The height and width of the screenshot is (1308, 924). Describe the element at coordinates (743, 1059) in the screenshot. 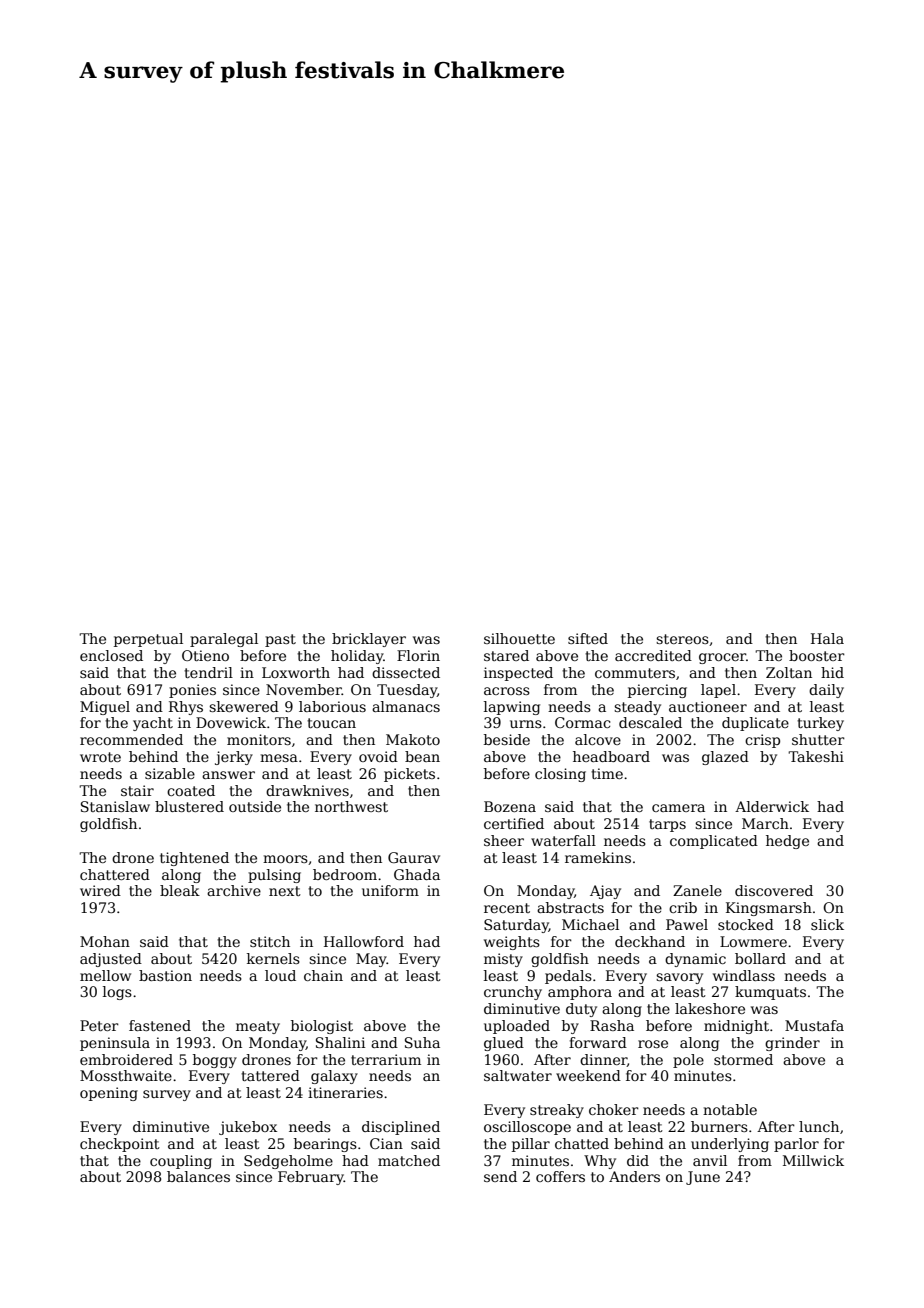

I see `stormed` at that location.
